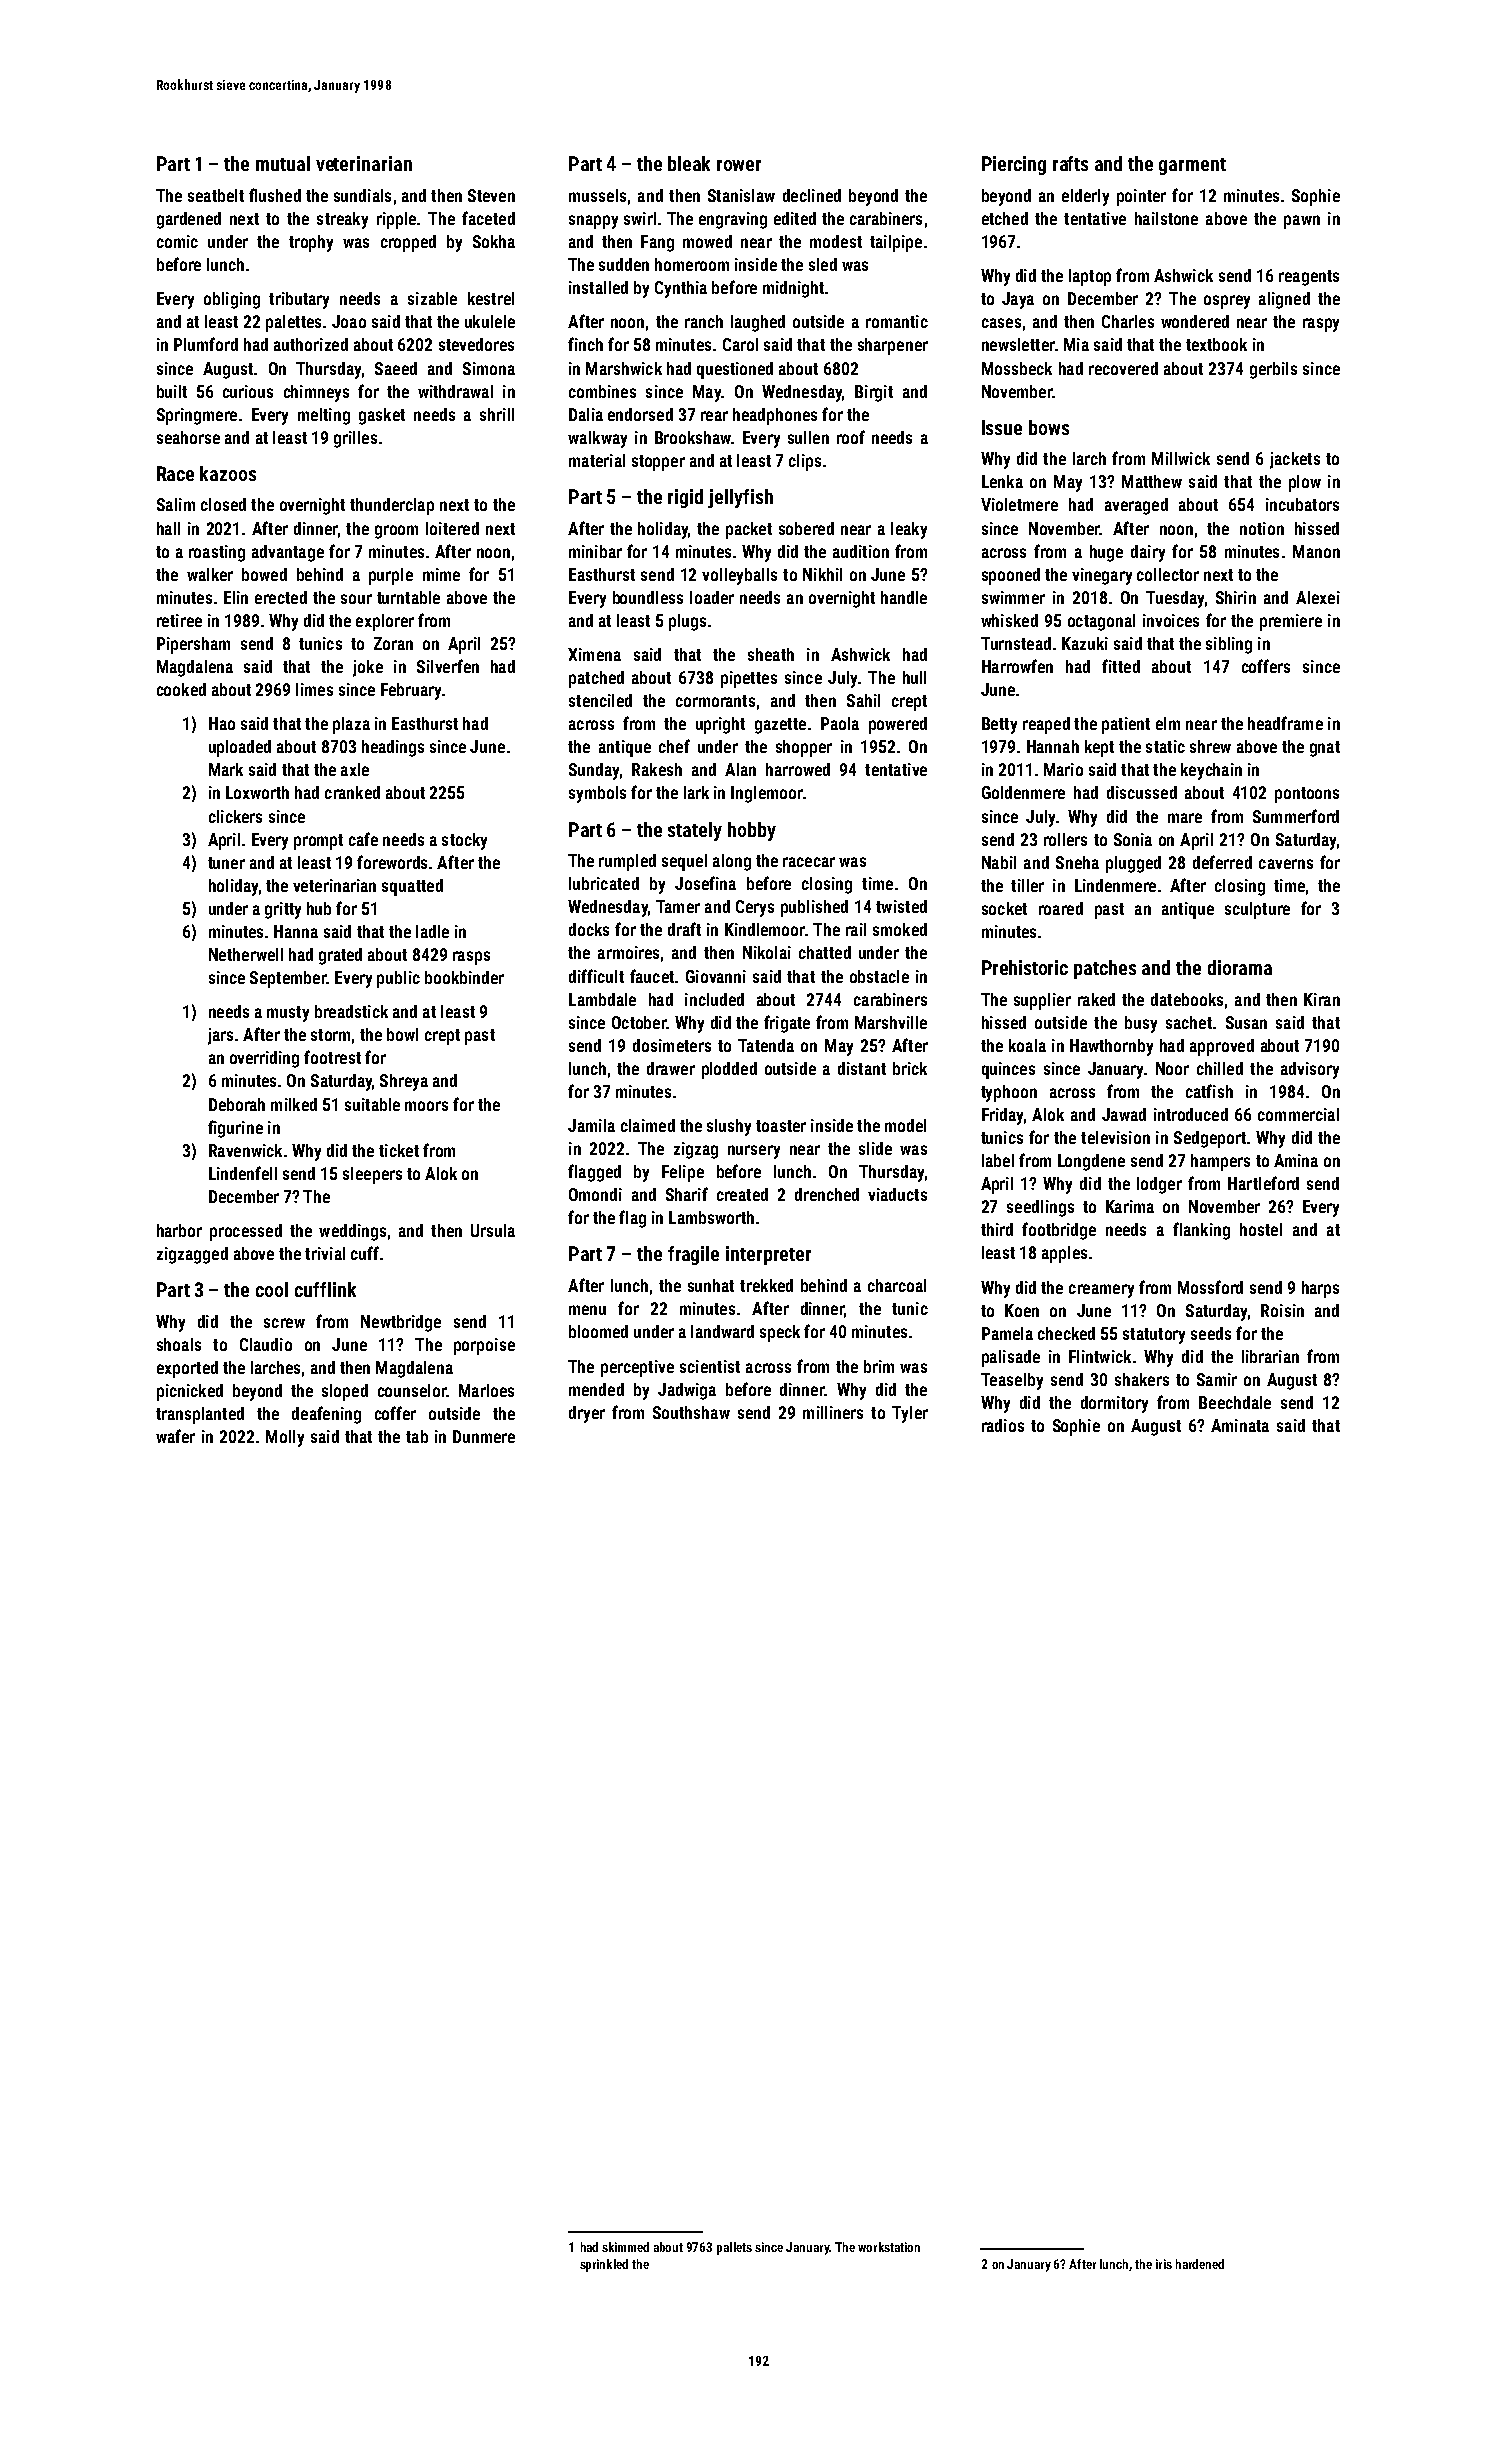  Describe the element at coordinates (190, 1392) in the screenshot. I see `picnicked` at that location.
